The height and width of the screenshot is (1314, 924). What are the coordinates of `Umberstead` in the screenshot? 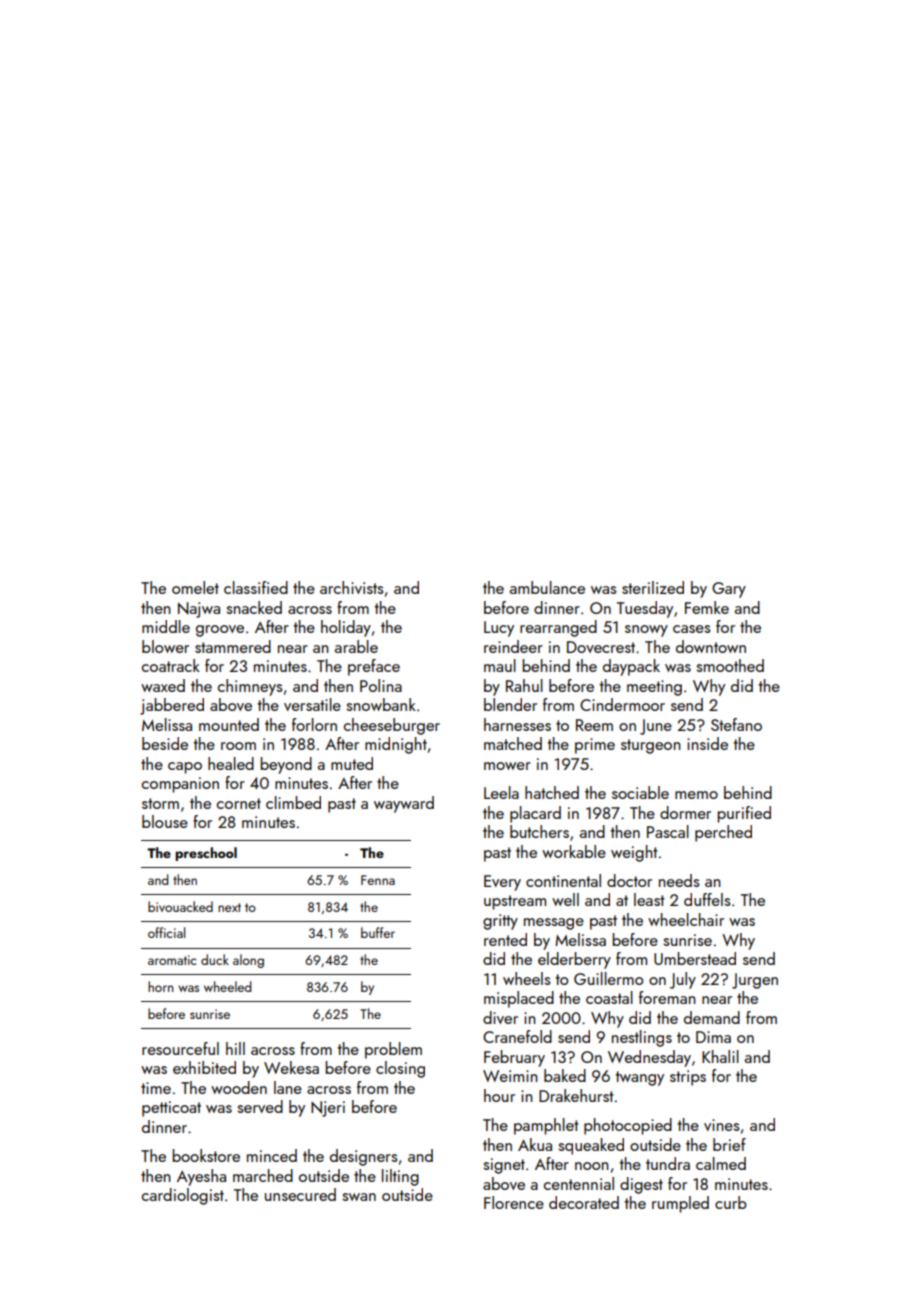 It's located at (695, 958).
